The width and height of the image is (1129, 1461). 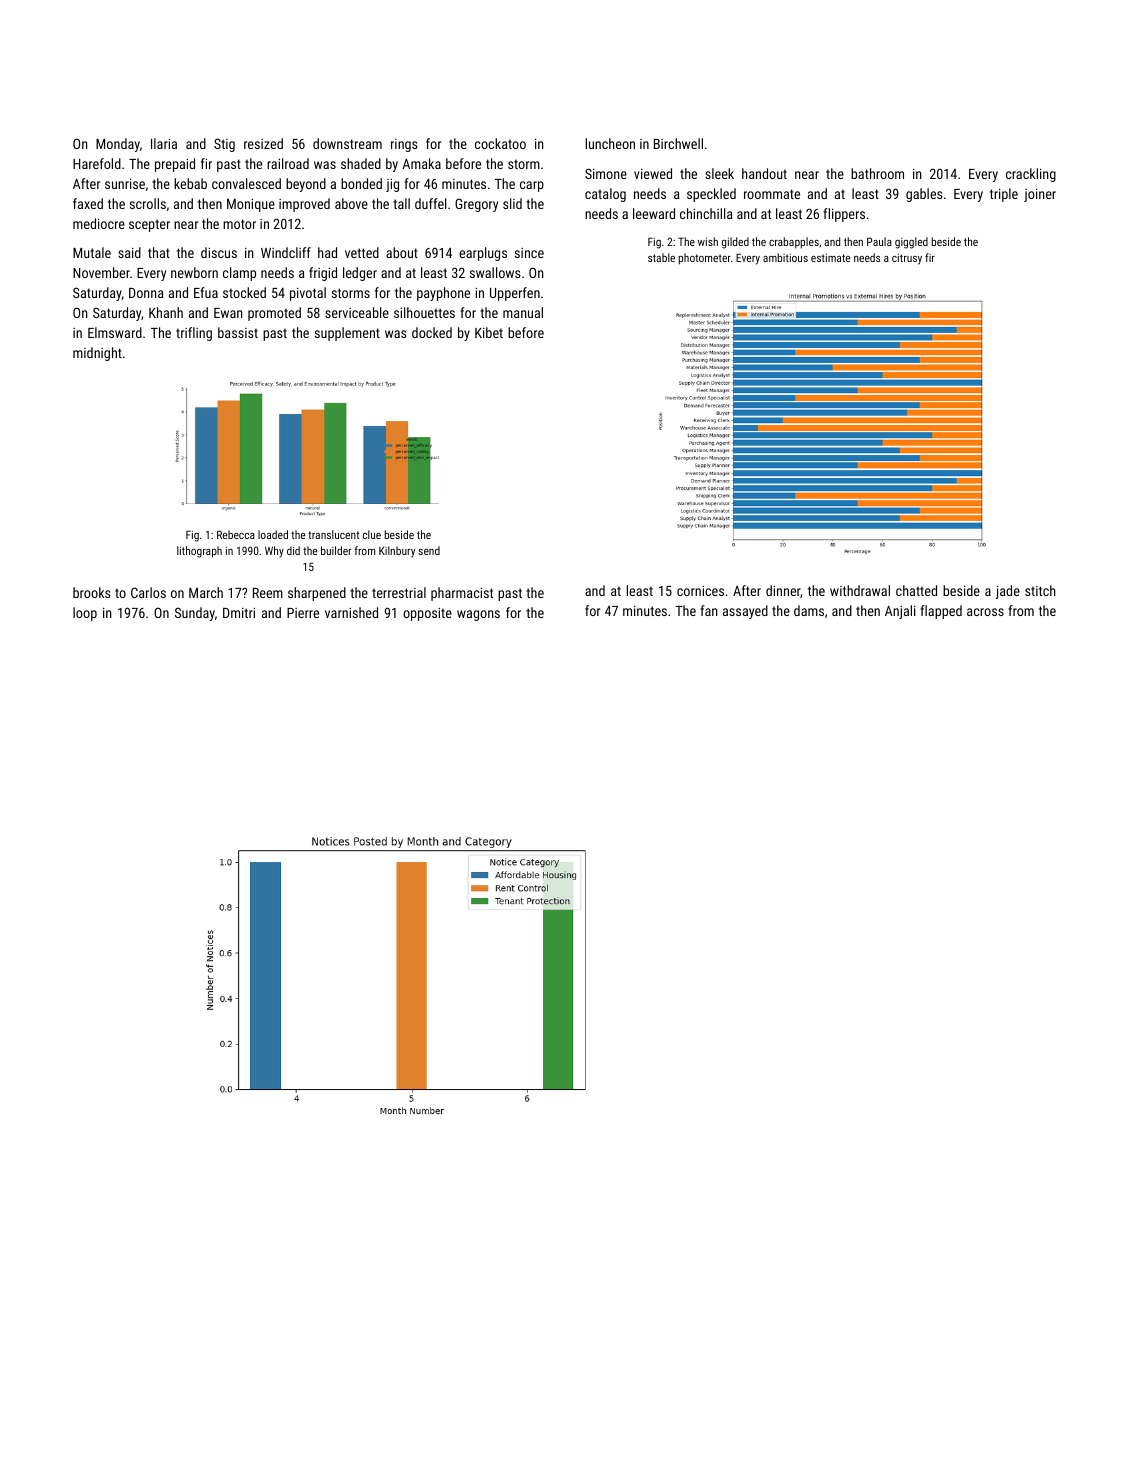 What do you see at coordinates (654, 213) in the image?
I see `leeward` at bounding box center [654, 213].
